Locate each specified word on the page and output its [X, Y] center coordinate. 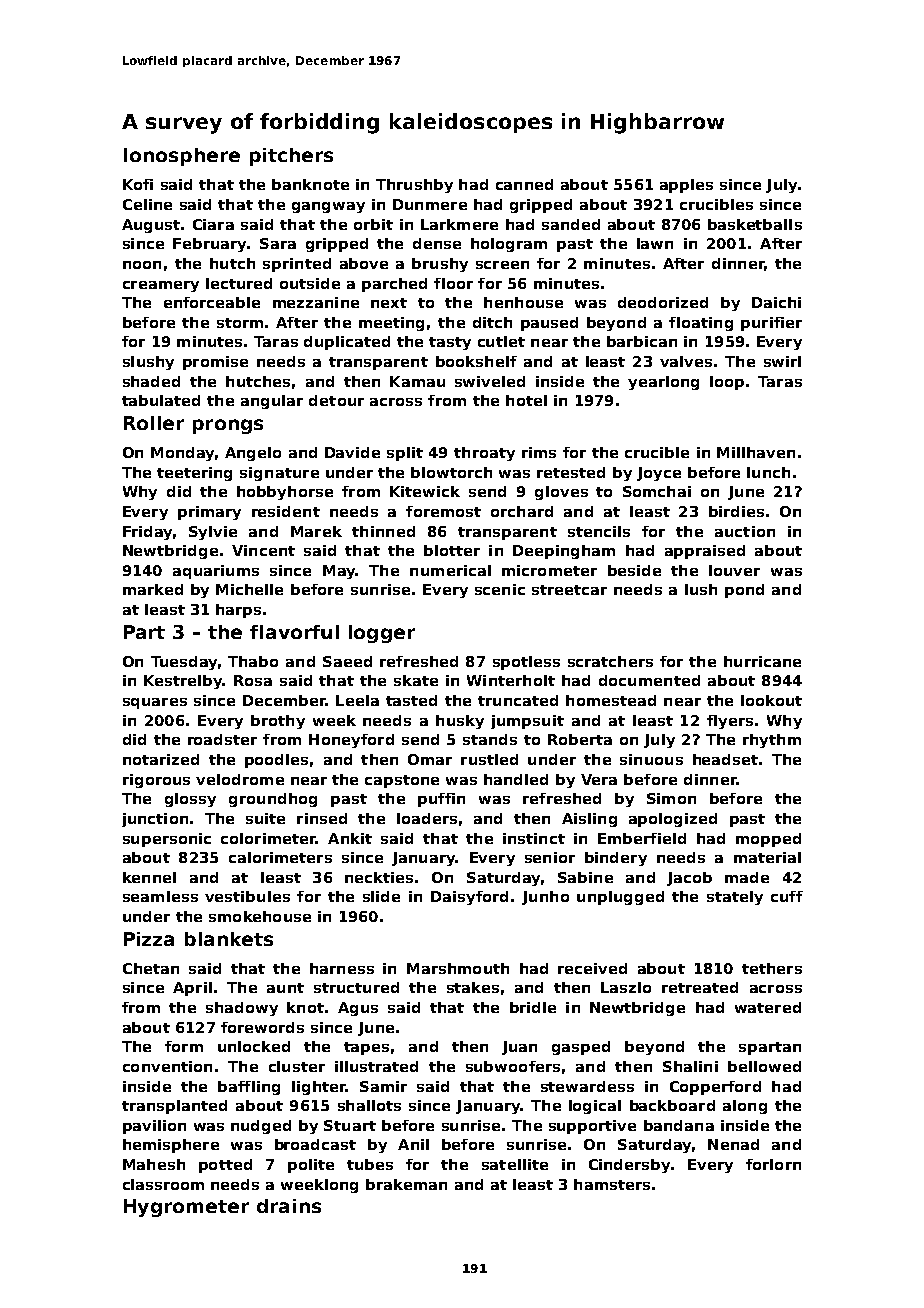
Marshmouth [458, 968]
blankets [229, 939]
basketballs [755, 224]
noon [142, 265]
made [747, 877]
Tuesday [184, 663]
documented [649, 680]
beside [634, 570]
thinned [383, 531]
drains [289, 1206]
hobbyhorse [285, 493]
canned [524, 184]
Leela [357, 700]
